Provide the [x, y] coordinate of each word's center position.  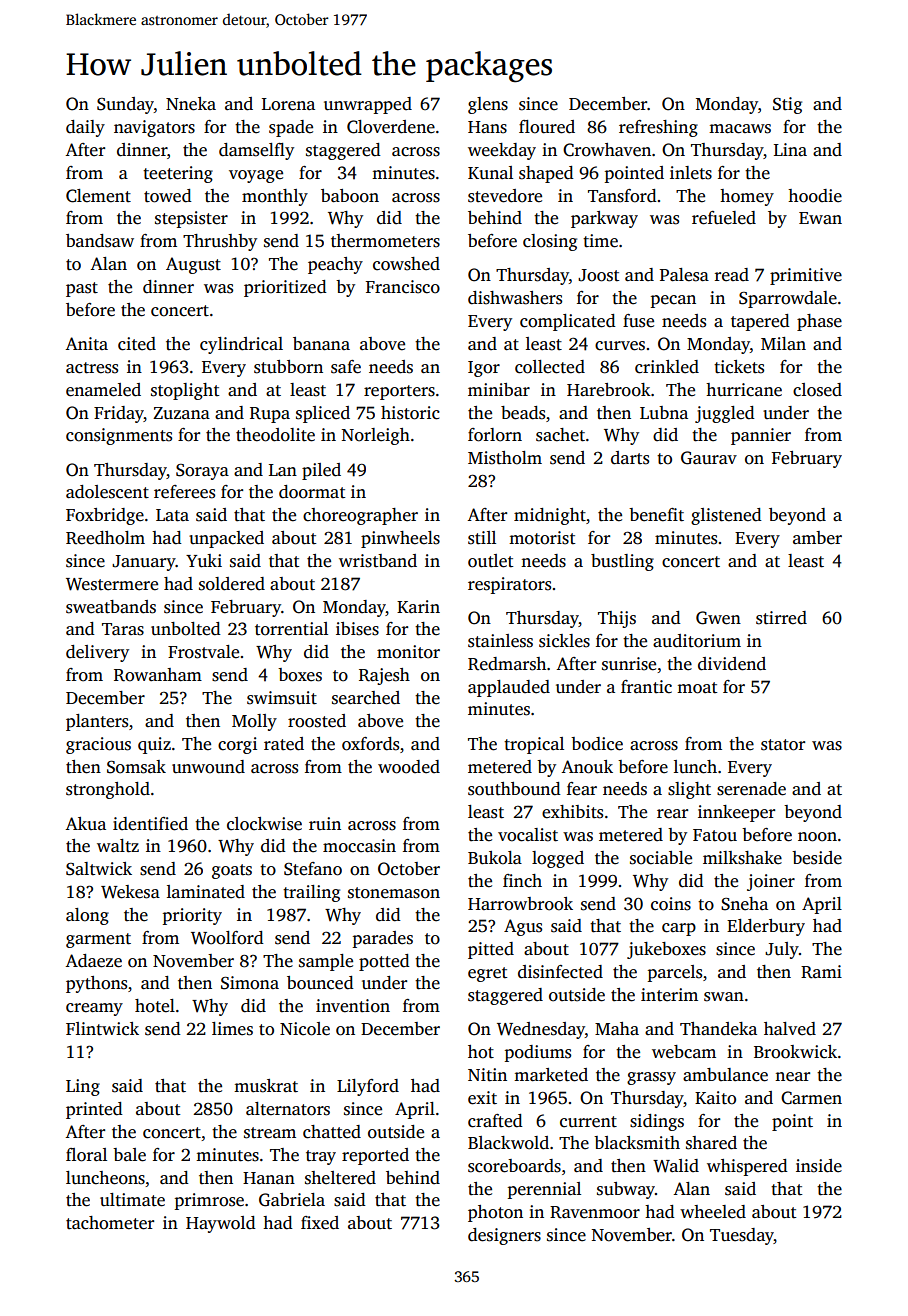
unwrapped [368, 105]
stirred [781, 618]
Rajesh [384, 676]
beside [817, 858]
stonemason [394, 893]
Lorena [288, 104]
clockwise [264, 824]
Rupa [270, 415]
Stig [787, 105]
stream [270, 1133]
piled [321, 471]
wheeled [713, 1212]
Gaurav [709, 458]
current [588, 1122]
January [144, 563]
